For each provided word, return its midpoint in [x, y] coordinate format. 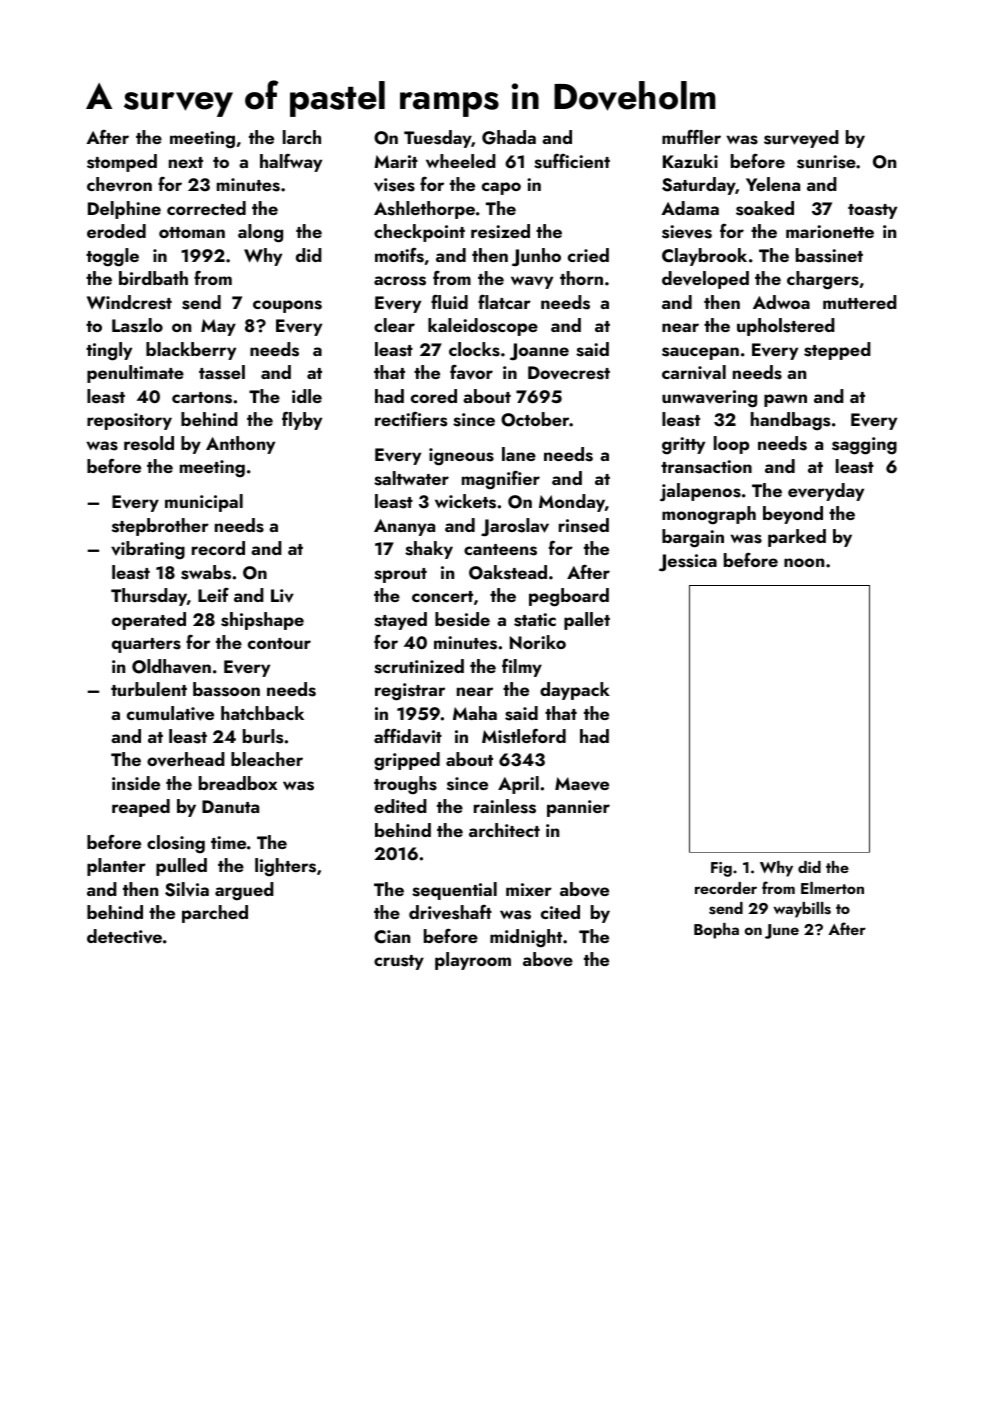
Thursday [149, 597]
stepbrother [160, 527]
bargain [693, 538]
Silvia [187, 889]
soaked [765, 208]
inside [136, 783]
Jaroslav [515, 527]
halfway [291, 163]
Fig [721, 869]
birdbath [153, 278]
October [535, 419]
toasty [872, 211]
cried [588, 255]
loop [731, 445]
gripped [407, 761]
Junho [536, 257]
